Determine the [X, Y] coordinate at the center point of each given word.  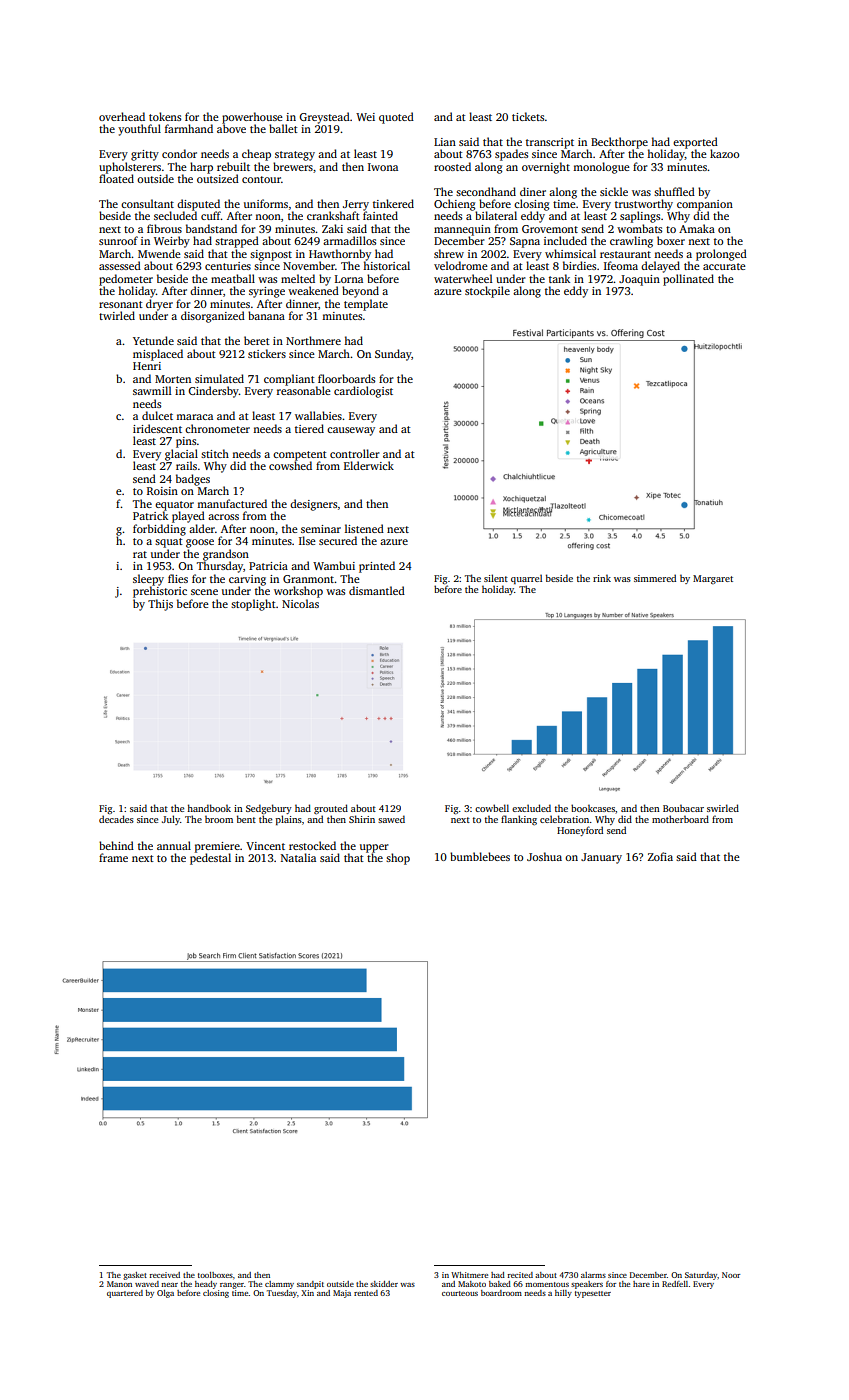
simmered [655, 578]
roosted [452, 166]
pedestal [210, 859]
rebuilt [233, 166]
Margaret [713, 579]
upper [374, 848]
